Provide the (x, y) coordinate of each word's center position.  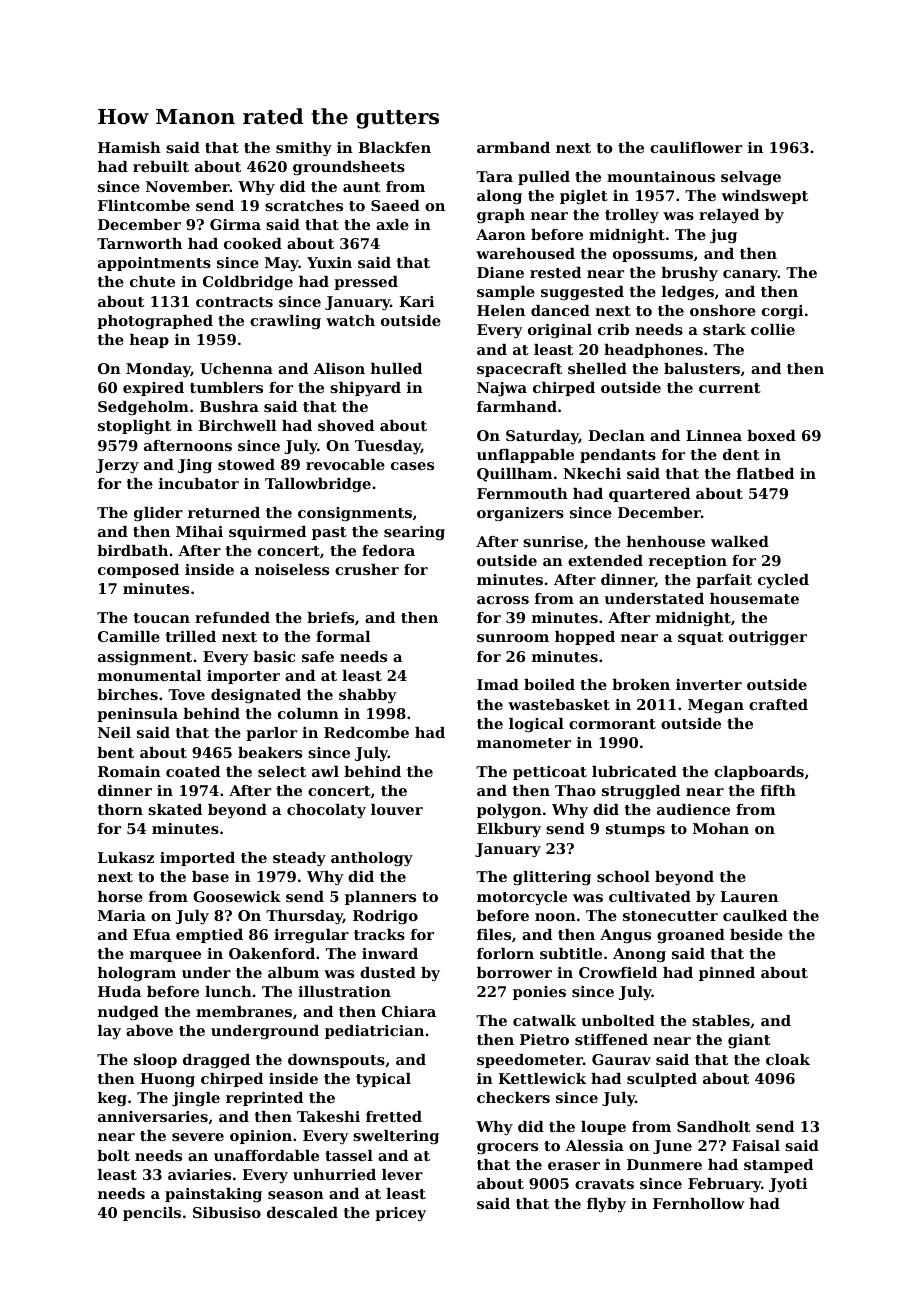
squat (700, 638)
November (188, 186)
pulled (544, 178)
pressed (366, 283)
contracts (234, 302)
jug (723, 236)
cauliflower (696, 147)
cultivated (650, 896)
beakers (270, 752)
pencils (152, 1214)
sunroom (513, 638)
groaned (691, 936)
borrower (514, 972)
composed (138, 571)
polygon (509, 811)
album (293, 972)
